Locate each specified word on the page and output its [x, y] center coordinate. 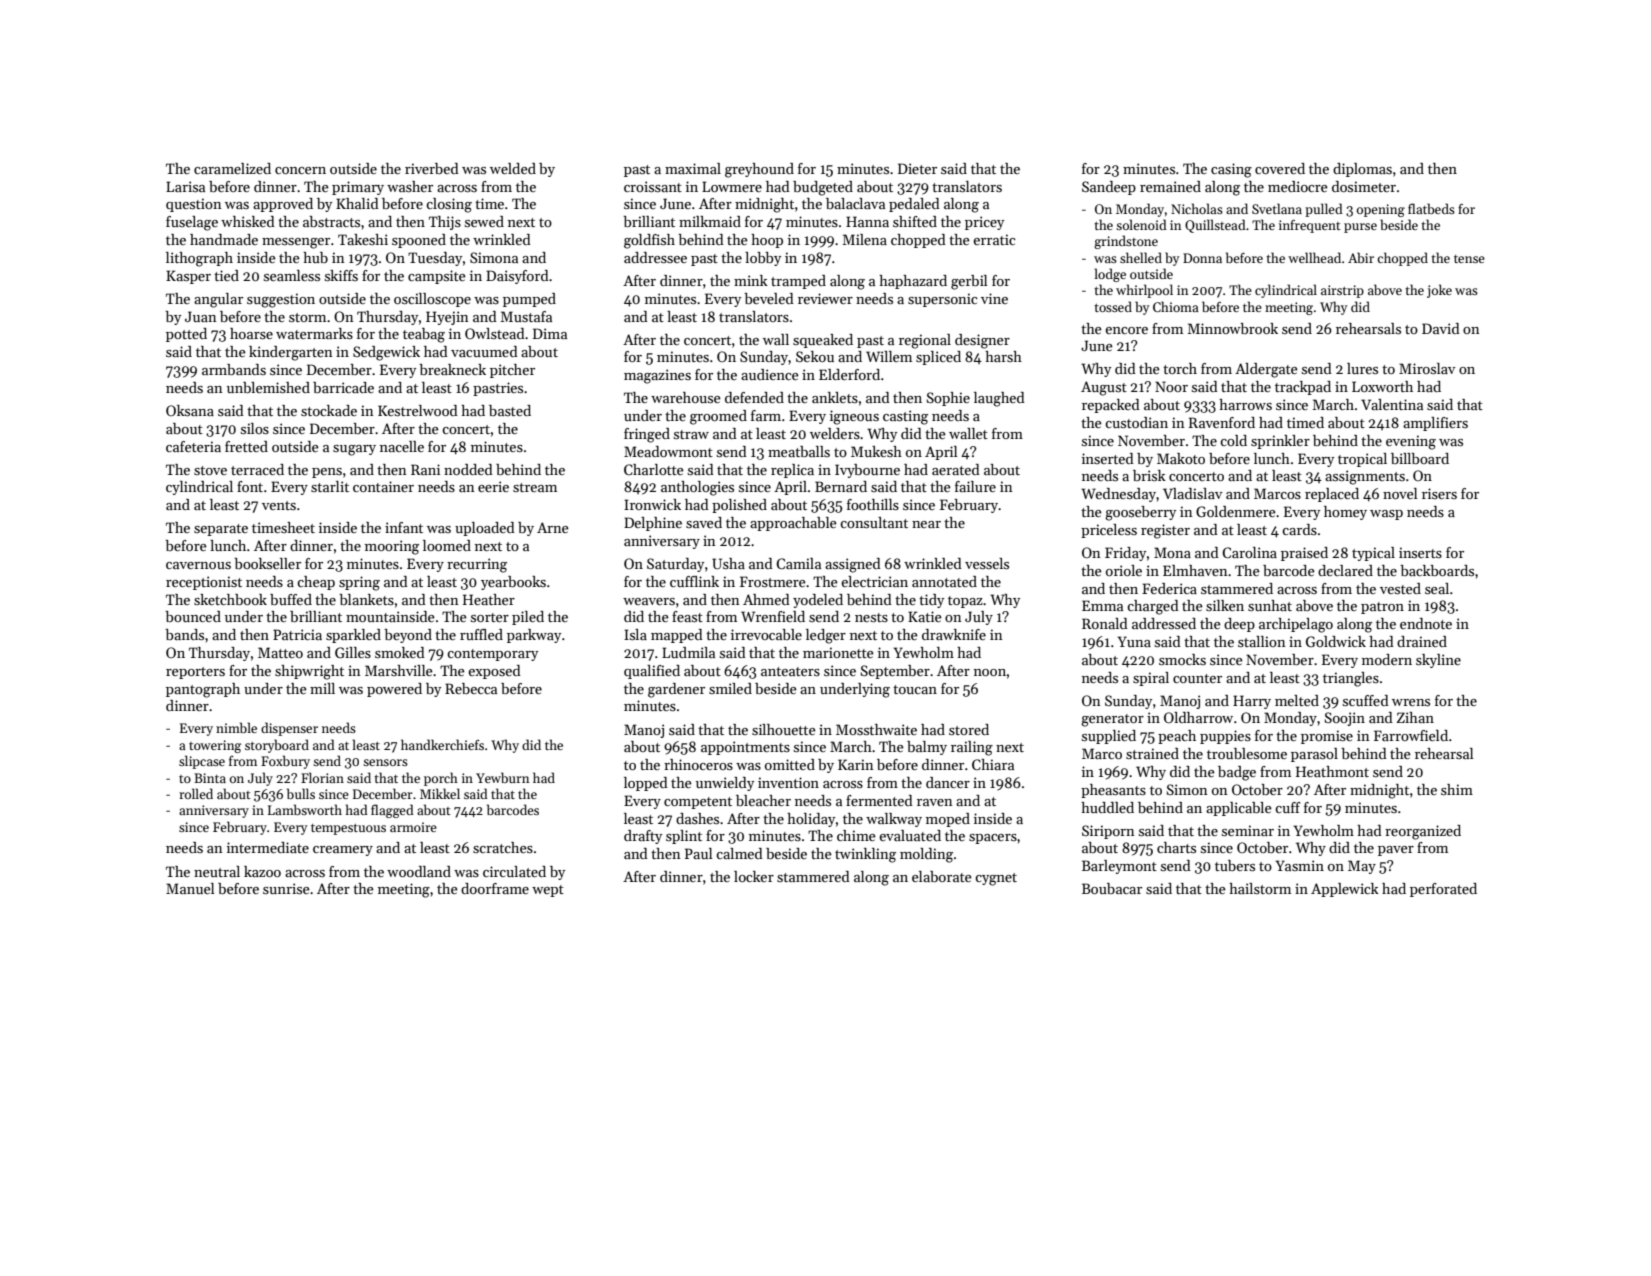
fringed [647, 435]
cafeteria [193, 446]
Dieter [917, 168]
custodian [1136, 422]
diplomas [1362, 170]
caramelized [232, 168]
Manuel [190, 888]
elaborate [942, 876]
